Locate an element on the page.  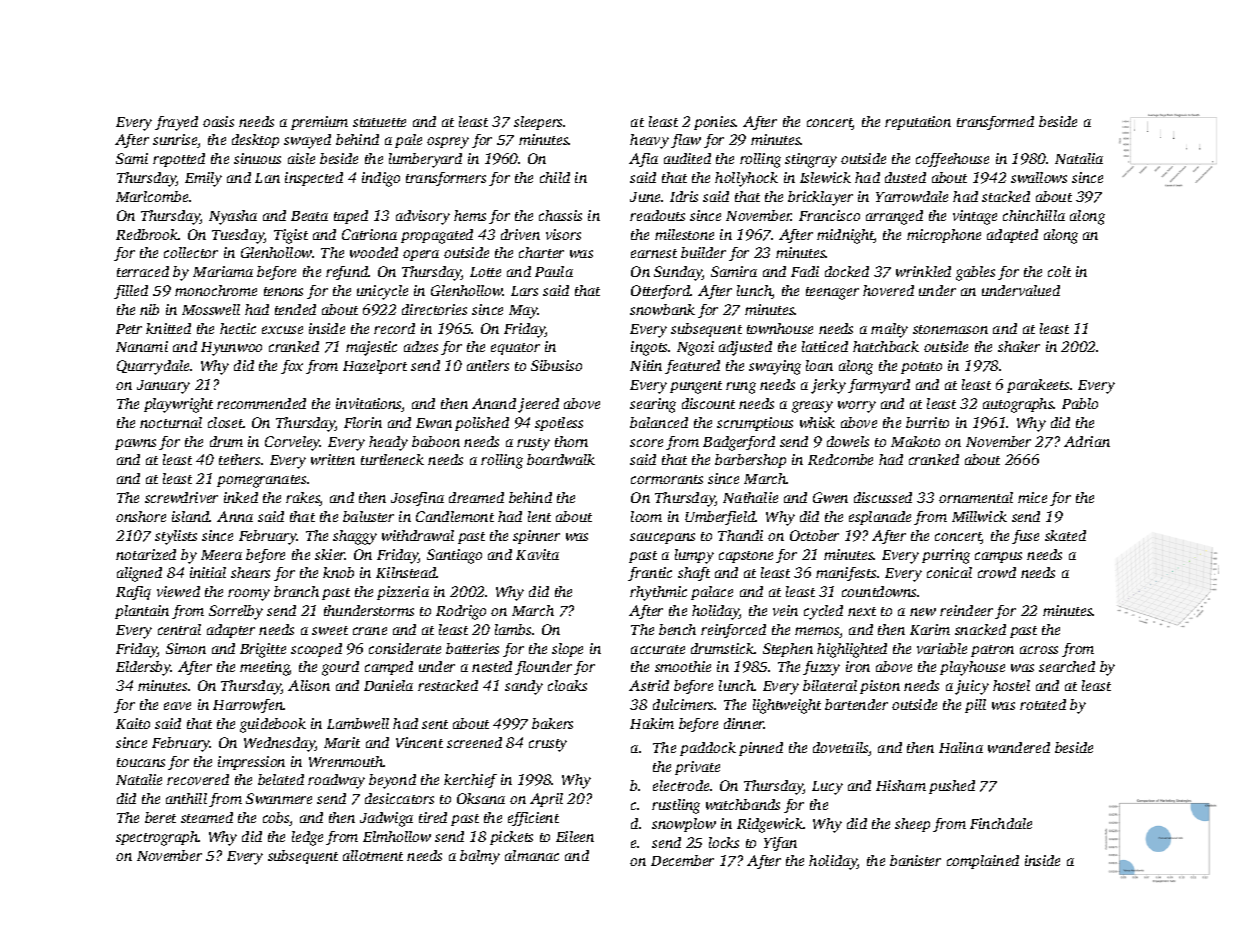
statuette is located at coordinates (379, 122).
